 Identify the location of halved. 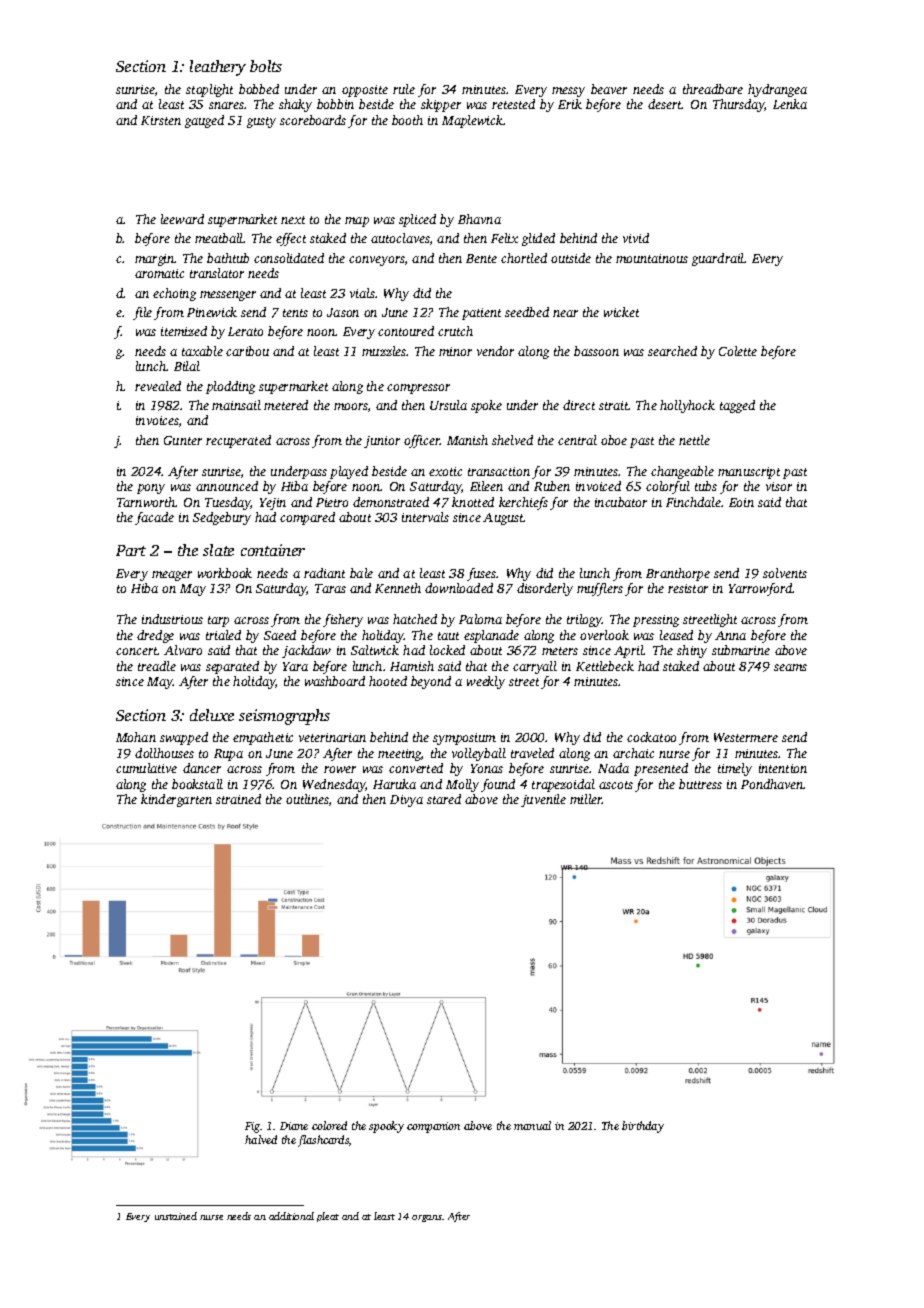
(261, 1139).
